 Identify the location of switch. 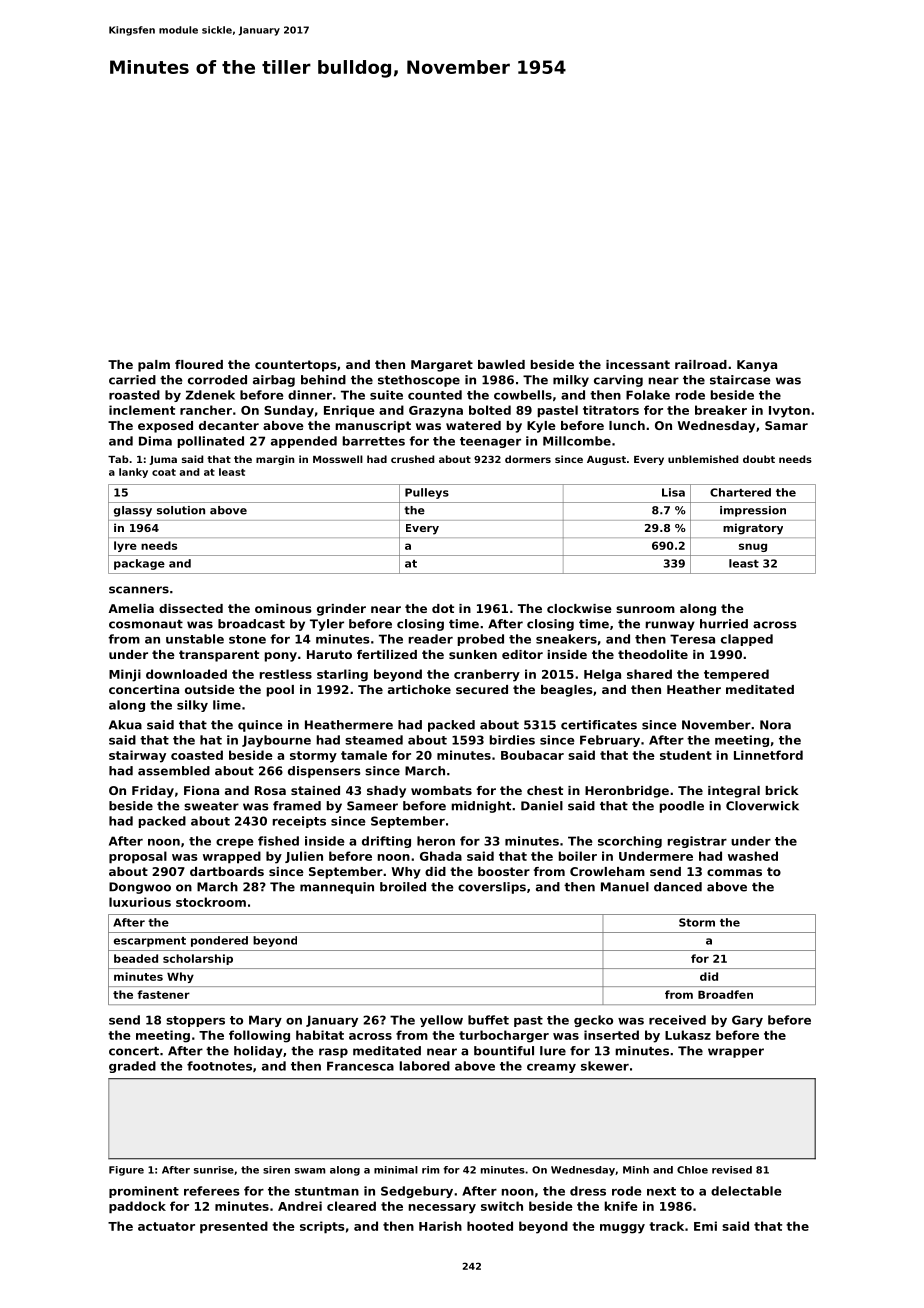
(502, 1206).
